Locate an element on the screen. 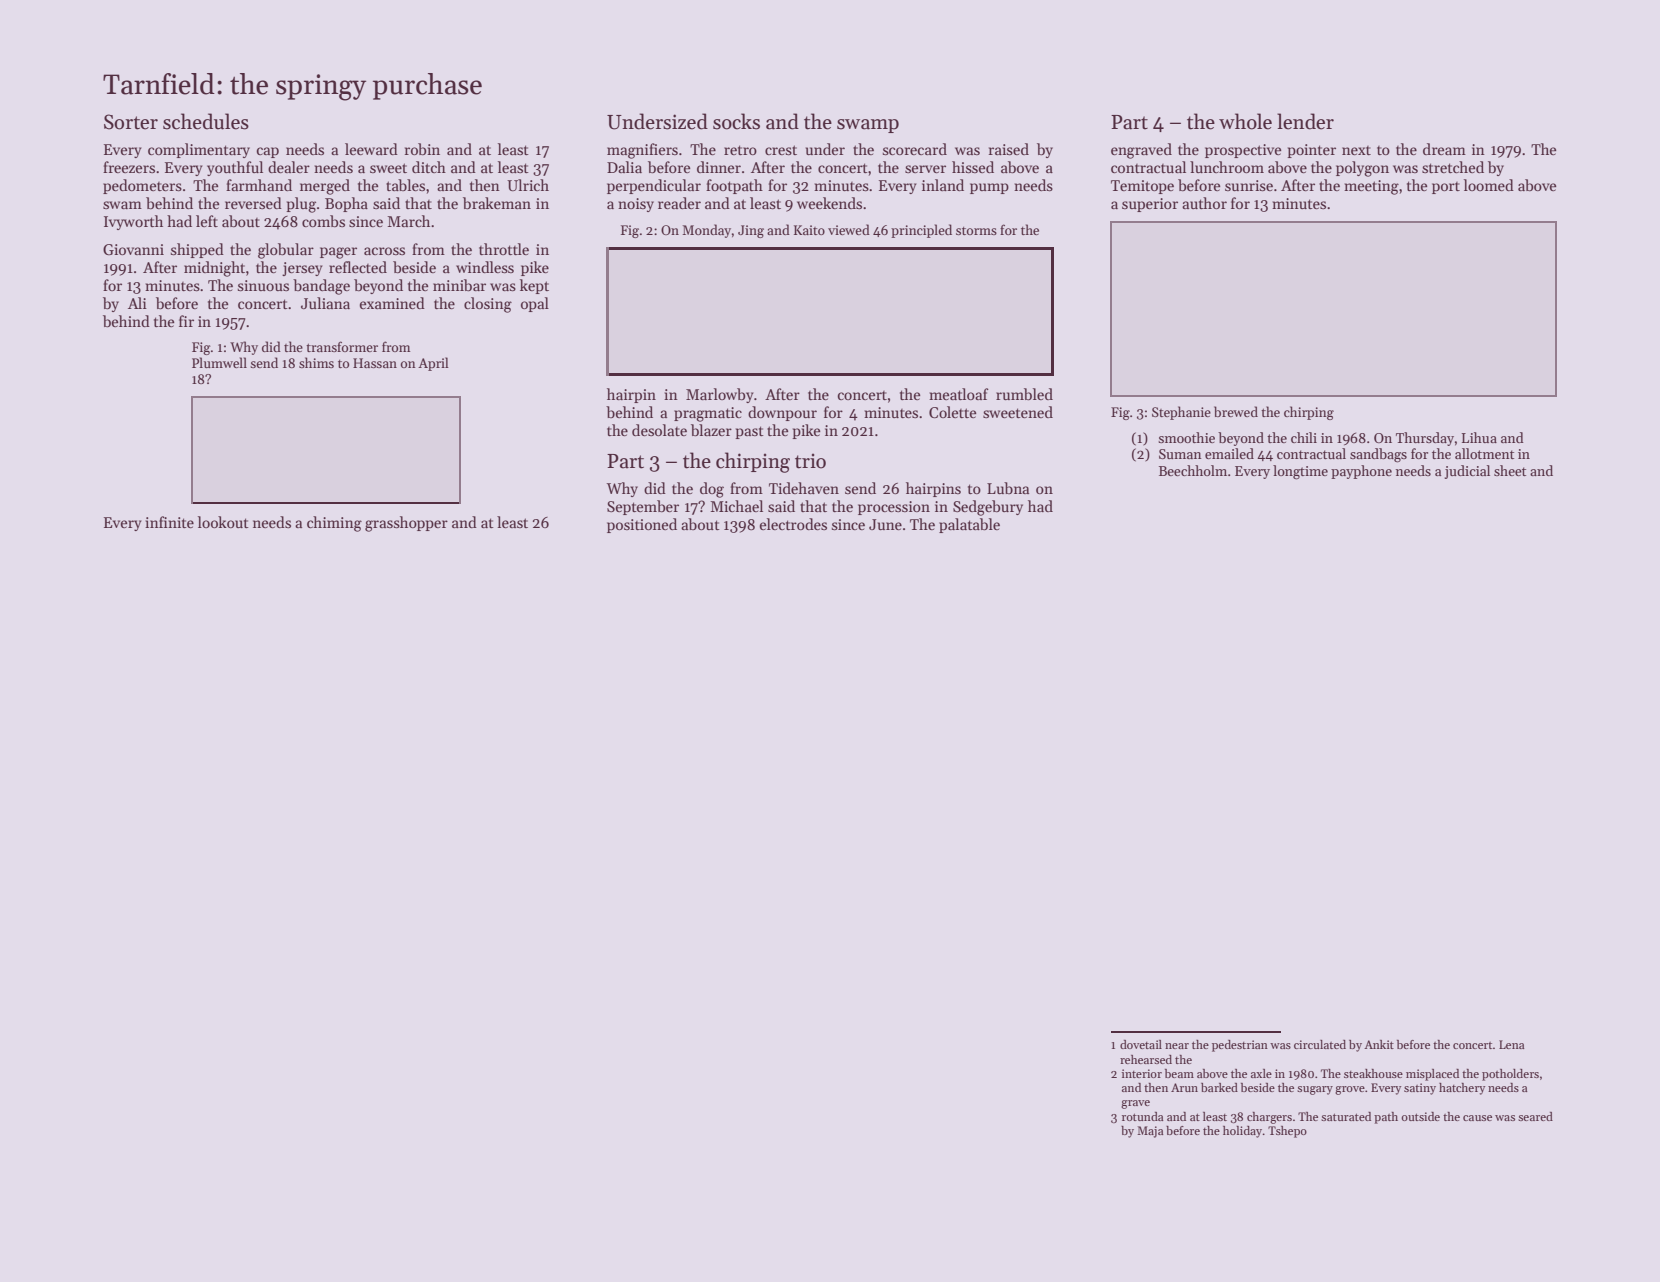 The width and height of the screenshot is (1660, 1282). rotunda is located at coordinates (1142, 1116).
